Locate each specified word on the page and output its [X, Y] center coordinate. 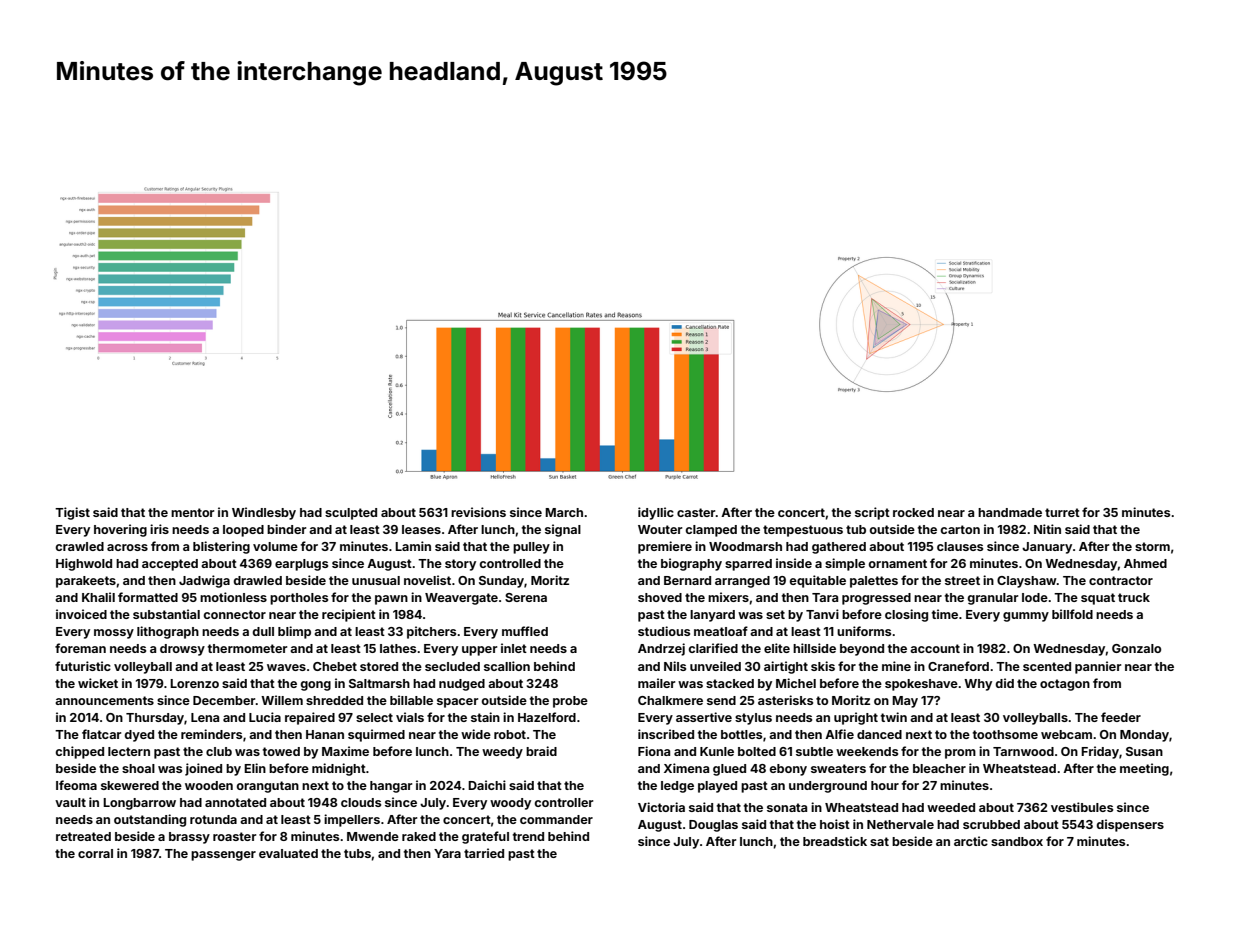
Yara [447, 853]
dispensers [1130, 825]
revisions [478, 512]
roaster [234, 836]
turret [1062, 512]
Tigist [72, 513]
